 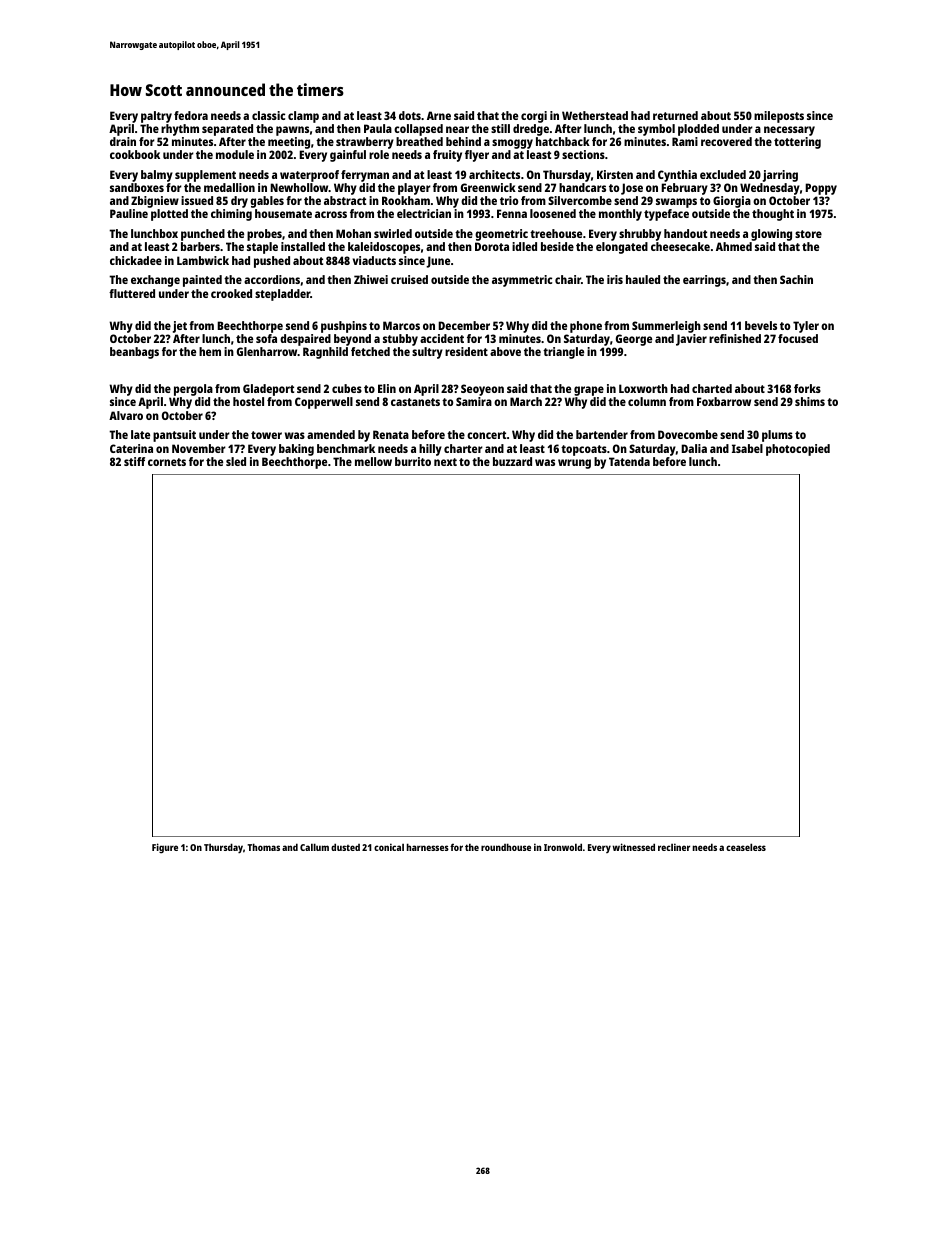 What do you see at coordinates (643, 279) in the document?
I see `hauled` at bounding box center [643, 279].
